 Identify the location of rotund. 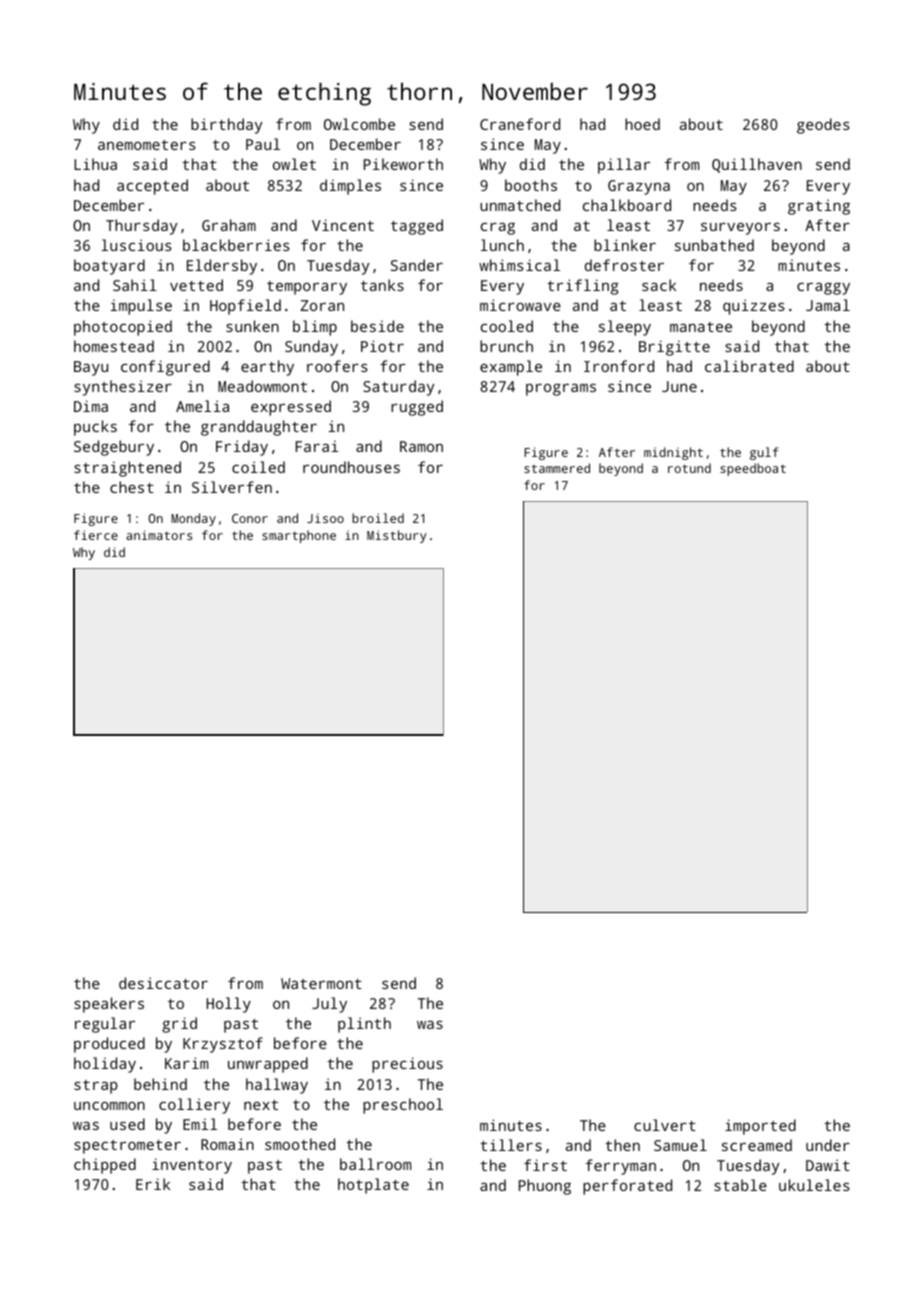
(689, 468).
